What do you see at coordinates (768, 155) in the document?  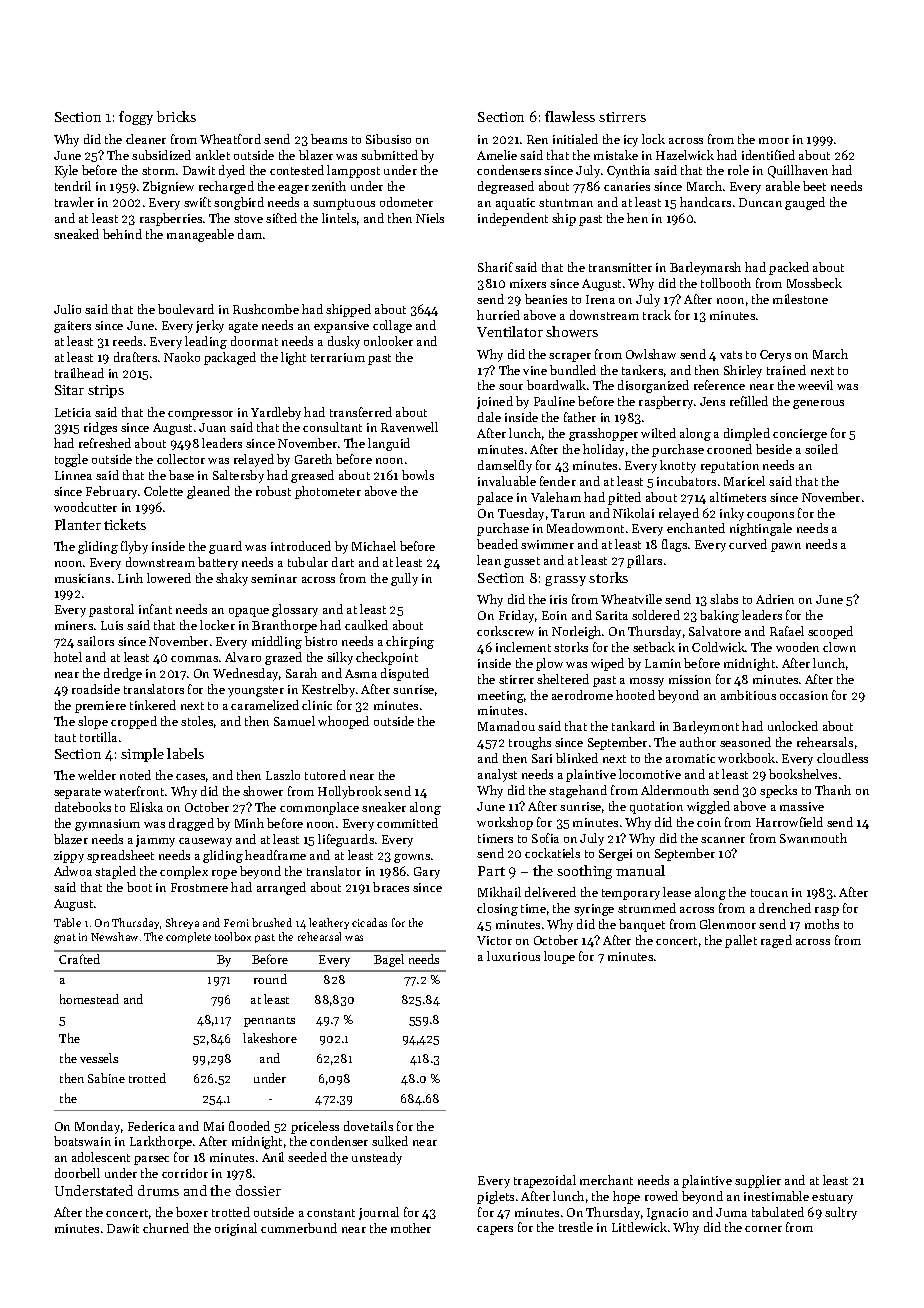 I see `identified` at bounding box center [768, 155].
